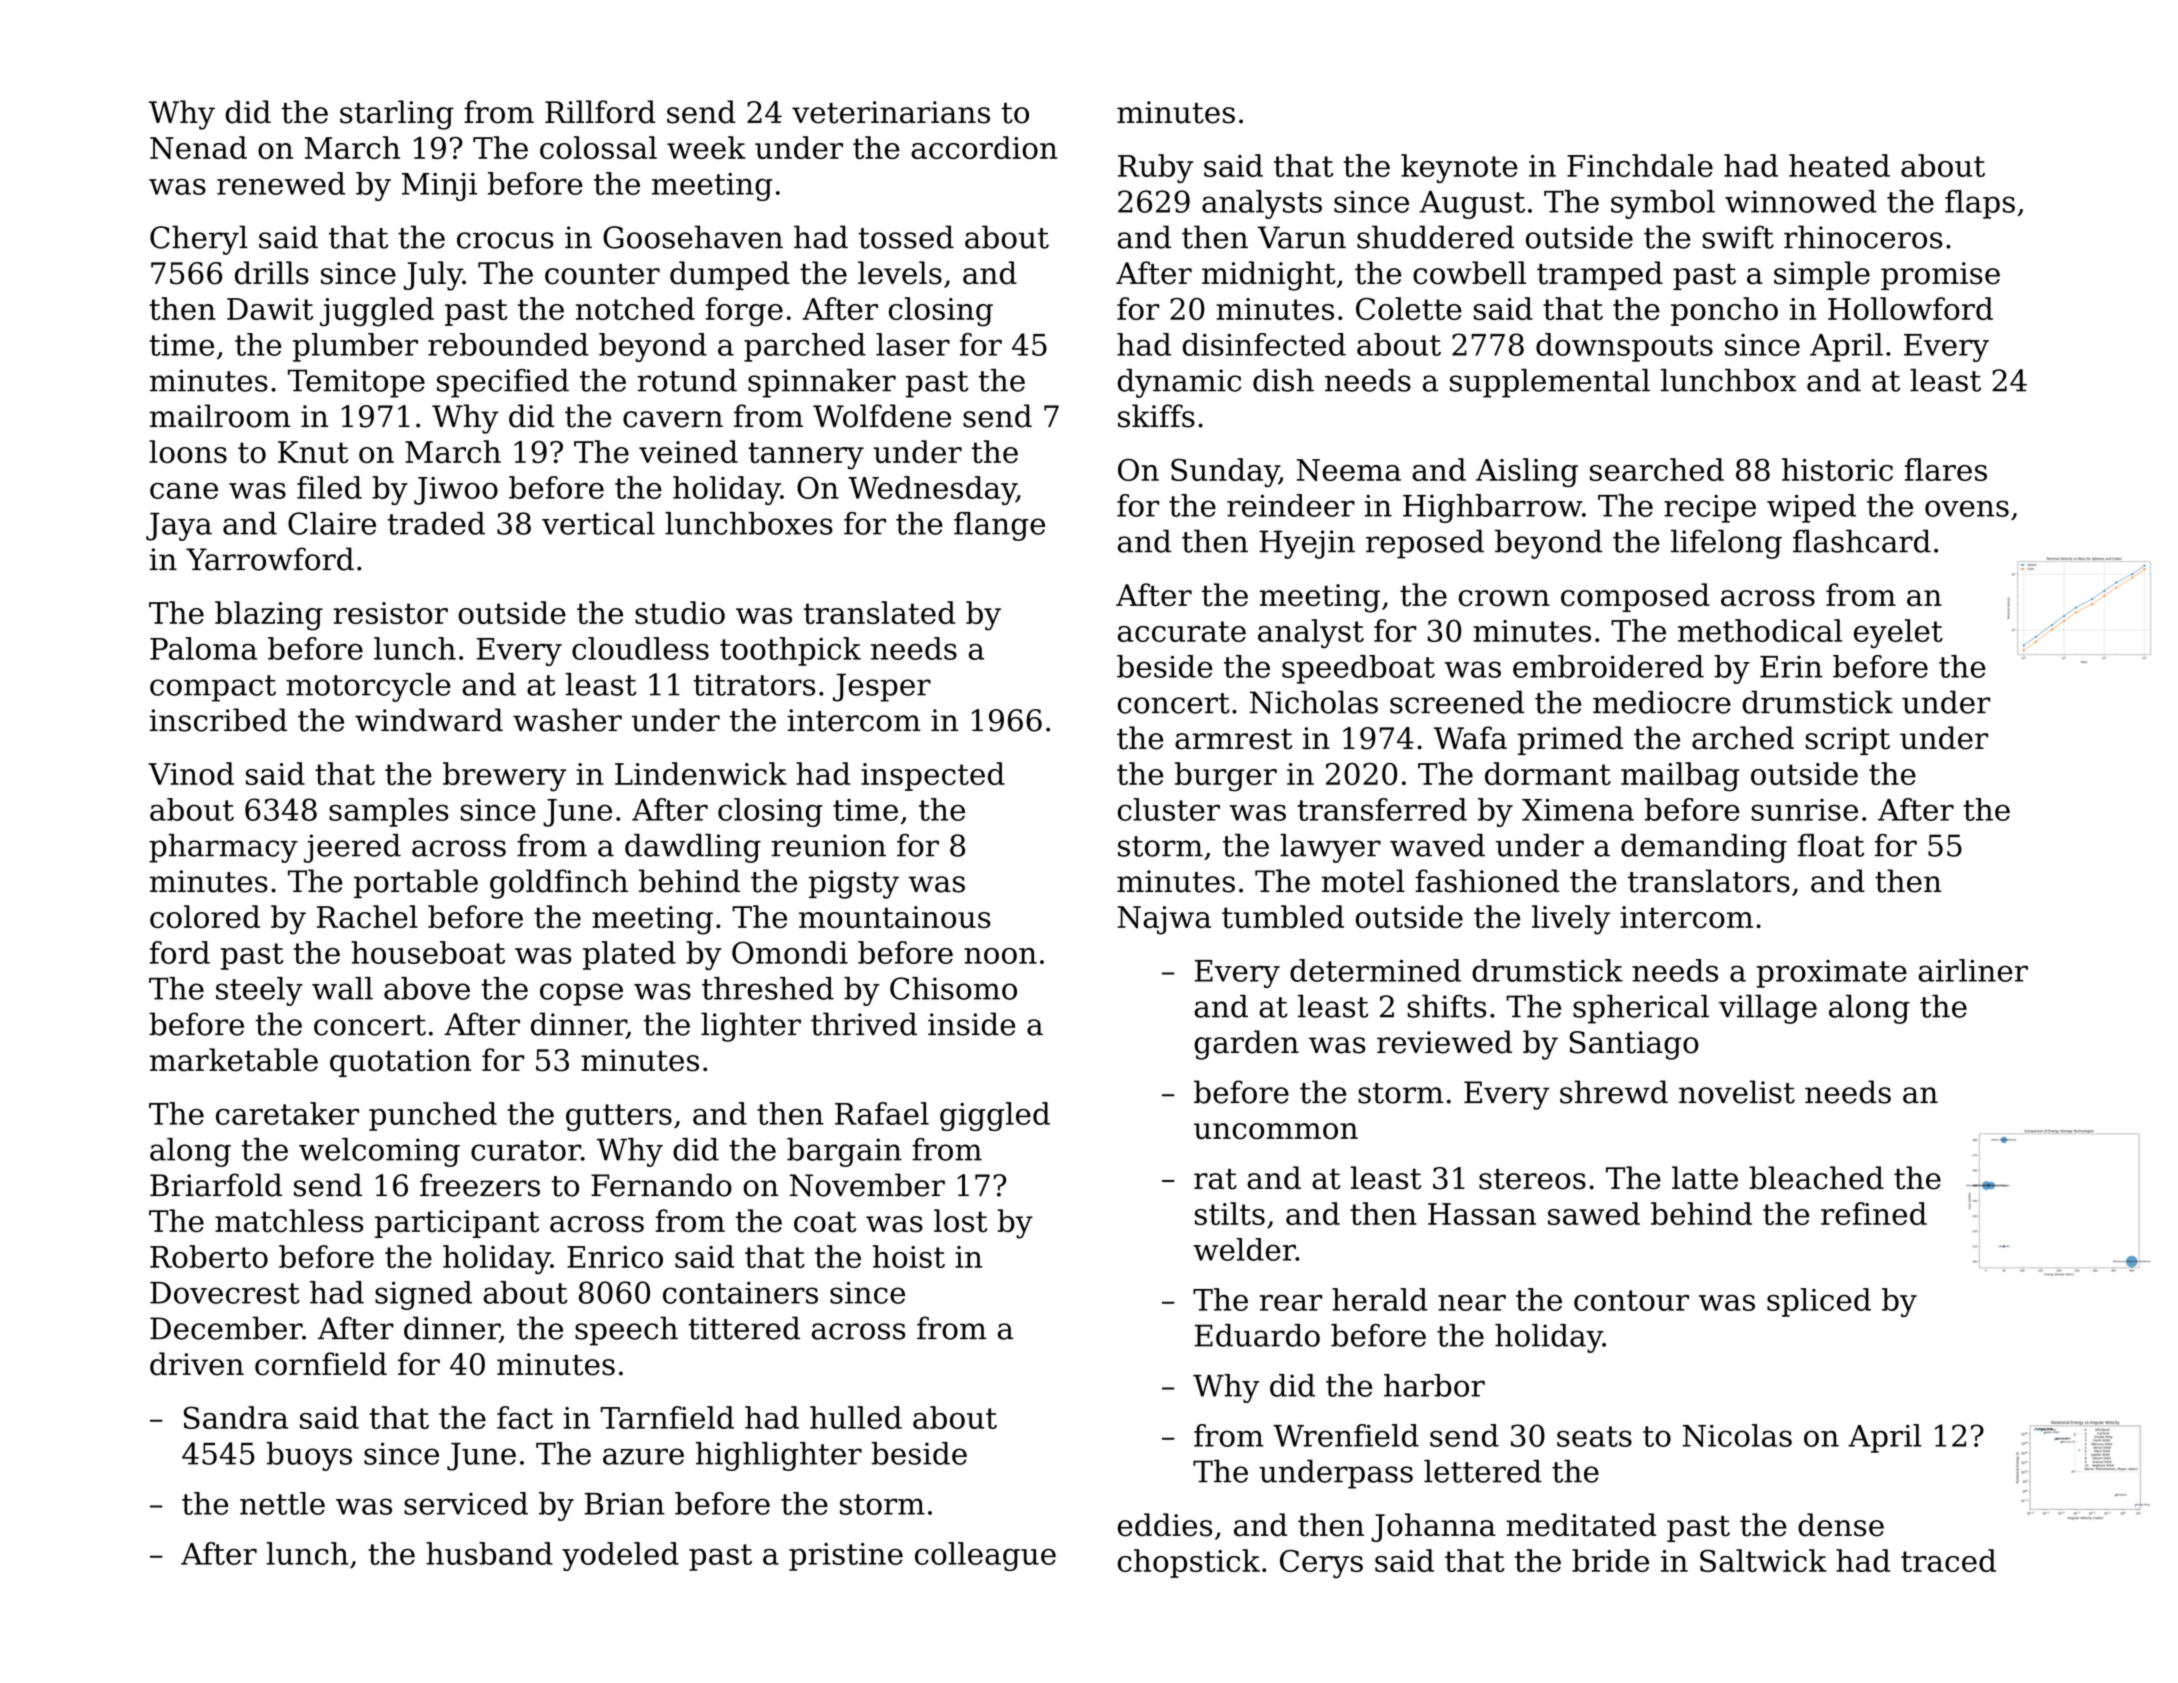 Image resolution: width=2178 pixels, height=1683 pixels. What do you see at coordinates (1409, 308) in the page?
I see `Colette` at bounding box center [1409, 308].
